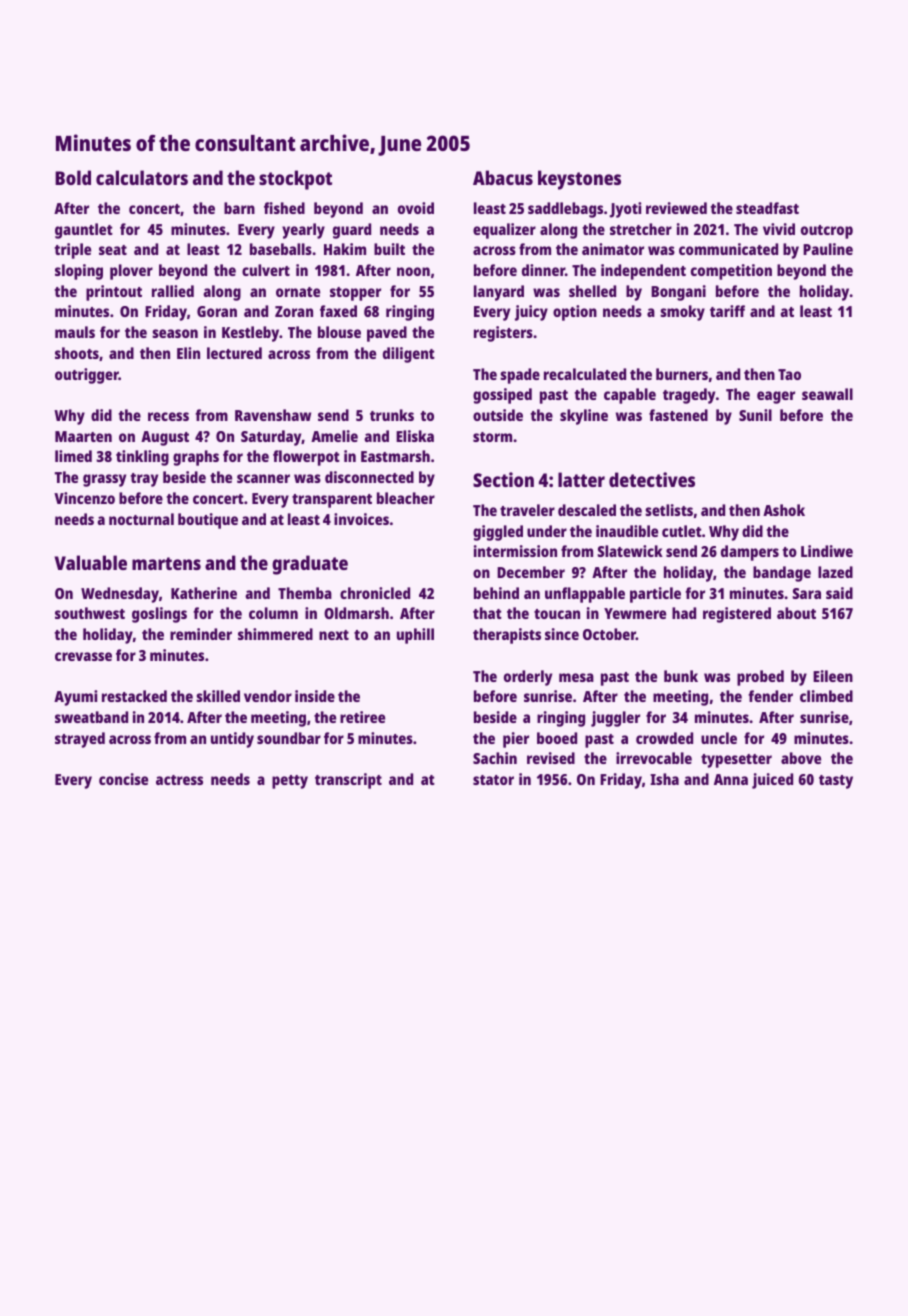  I want to click on gauntlet, so click(84, 231).
